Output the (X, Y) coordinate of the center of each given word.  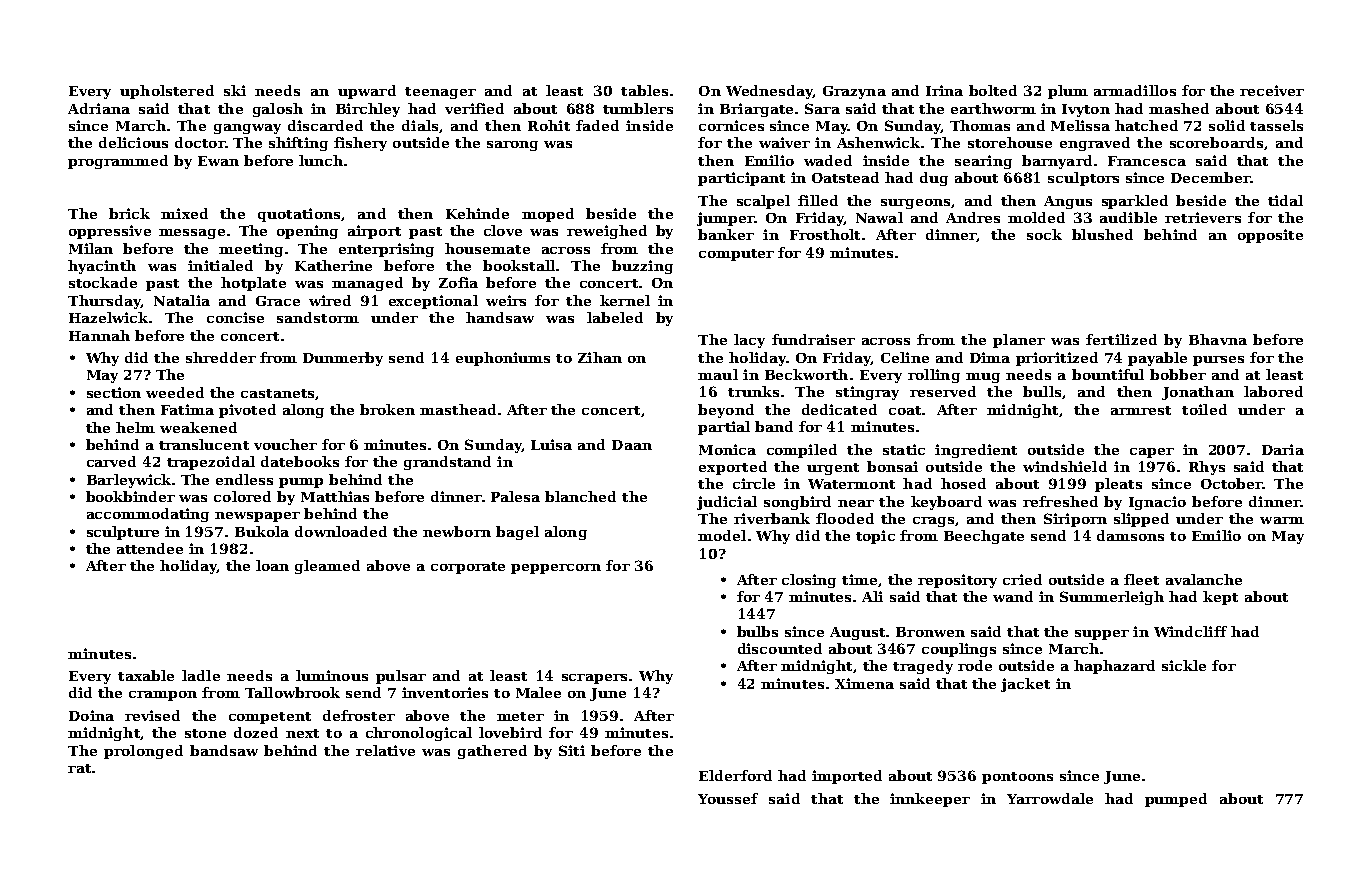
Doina (91, 715)
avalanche (1204, 579)
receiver (1272, 90)
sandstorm (318, 317)
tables (644, 90)
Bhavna (1218, 339)
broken (387, 409)
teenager (440, 93)
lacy (749, 341)
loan (272, 565)
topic (875, 537)
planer (1019, 341)
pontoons (1017, 778)
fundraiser (813, 339)
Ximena (864, 683)
